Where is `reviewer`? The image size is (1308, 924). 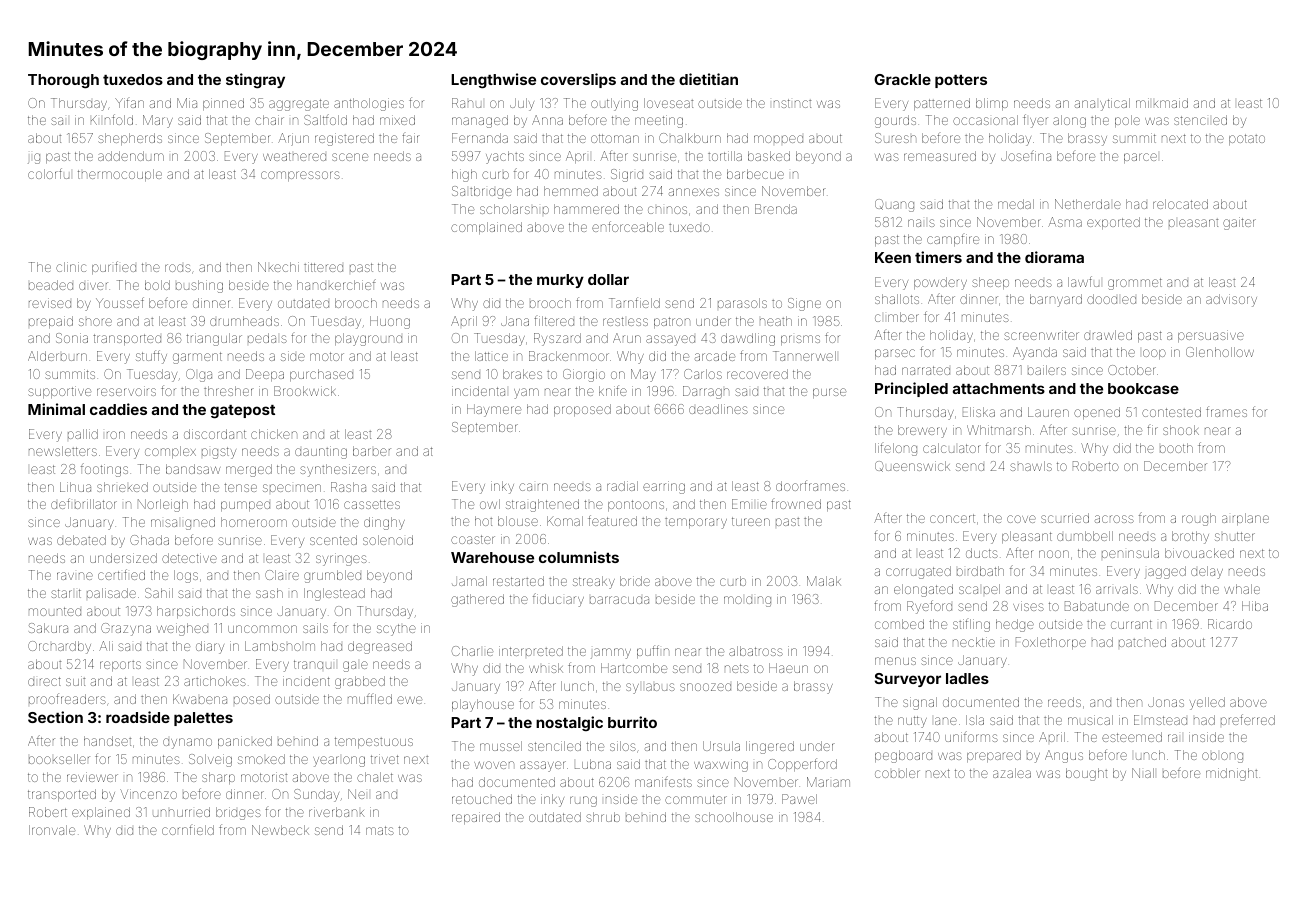 reviewer is located at coordinates (92, 777).
